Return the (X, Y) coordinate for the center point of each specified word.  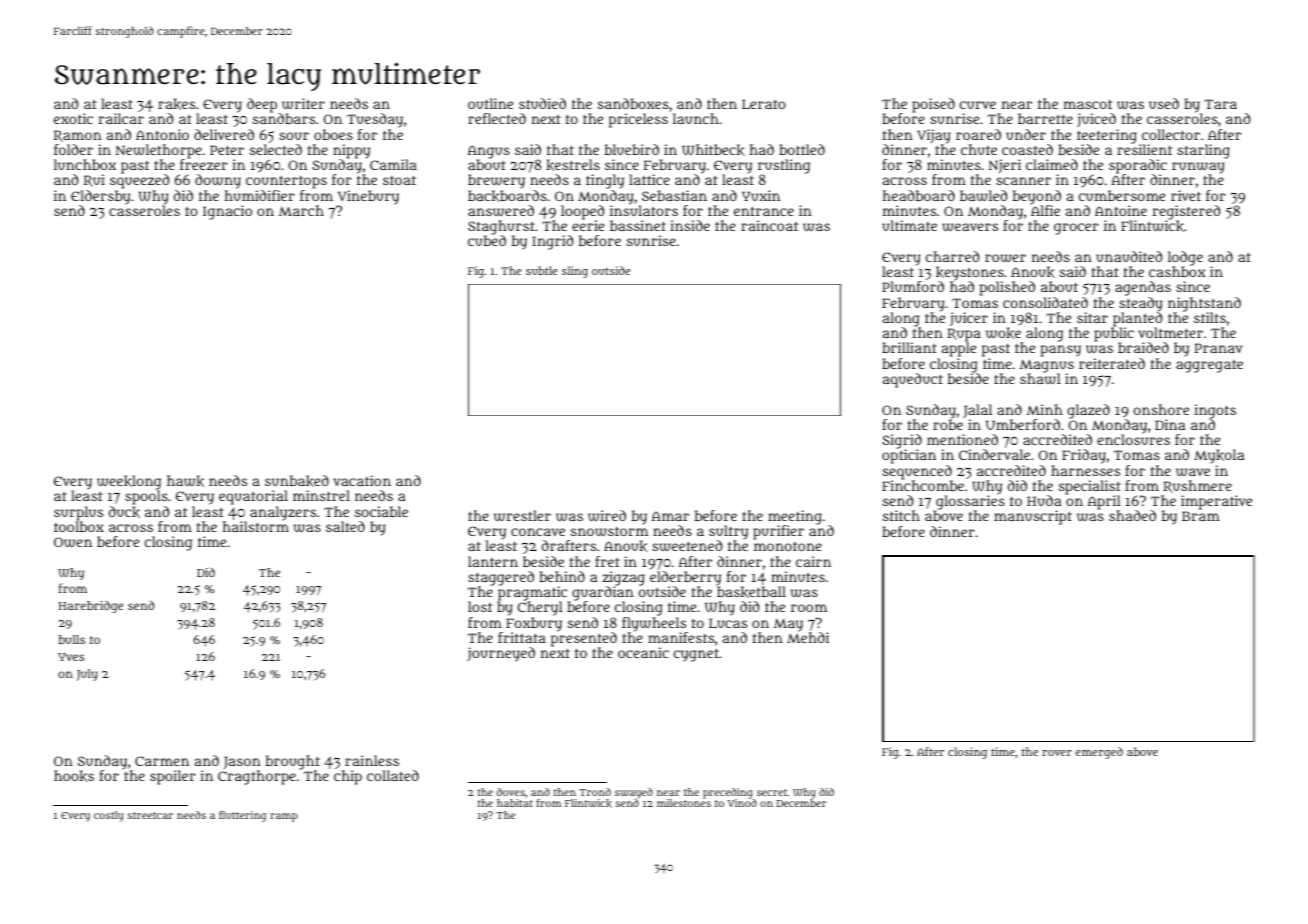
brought (293, 763)
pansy (1061, 351)
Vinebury (368, 197)
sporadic (1138, 166)
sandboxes (633, 103)
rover (1057, 753)
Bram (1201, 516)
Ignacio (227, 212)
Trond (595, 792)
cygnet (696, 655)
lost (480, 606)
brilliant (909, 347)
